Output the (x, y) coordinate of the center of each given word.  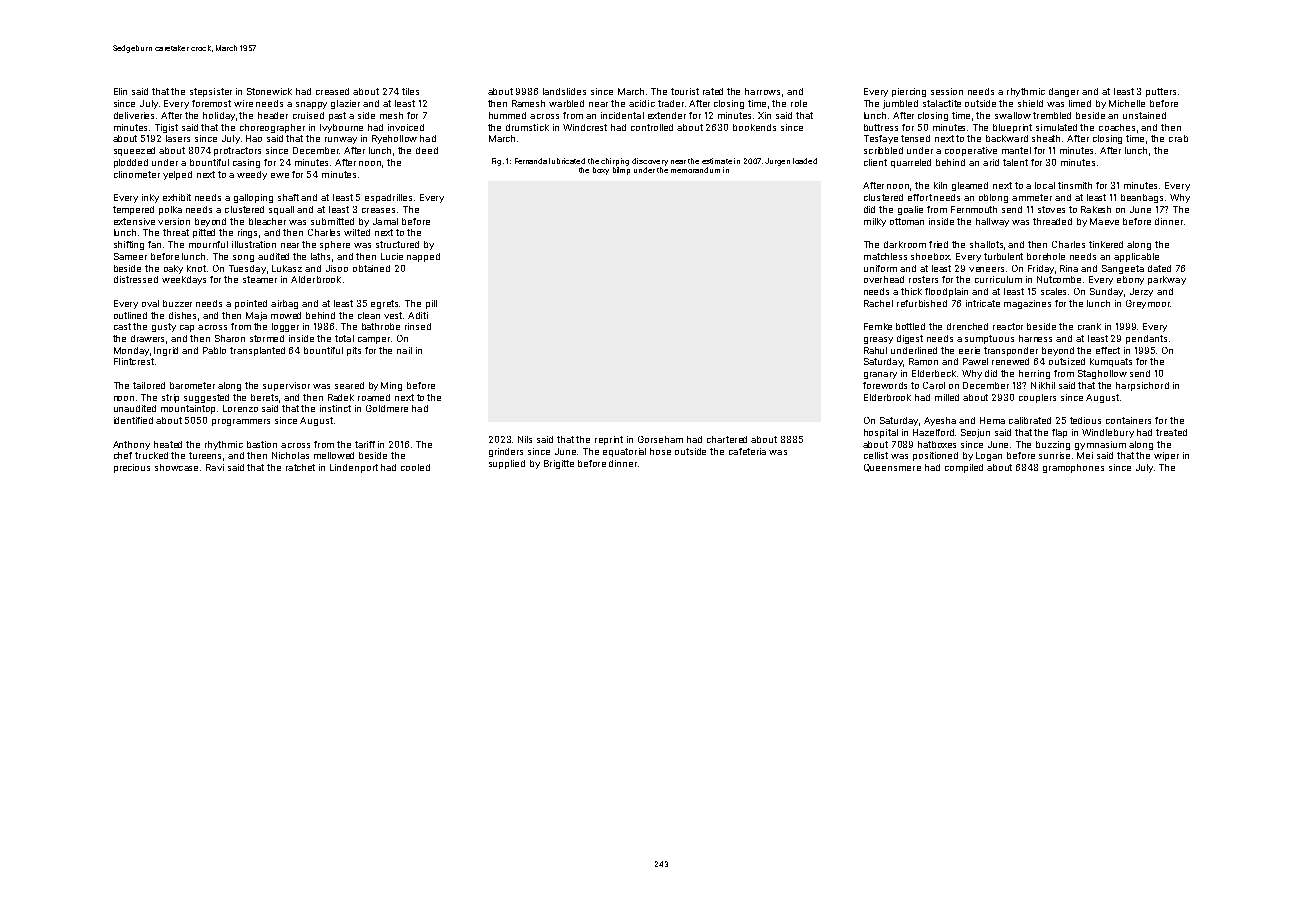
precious (132, 468)
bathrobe (381, 326)
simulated (1056, 127)
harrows (762, 91)
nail (404, 350)
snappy (311, 105)
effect (1108, 350)
